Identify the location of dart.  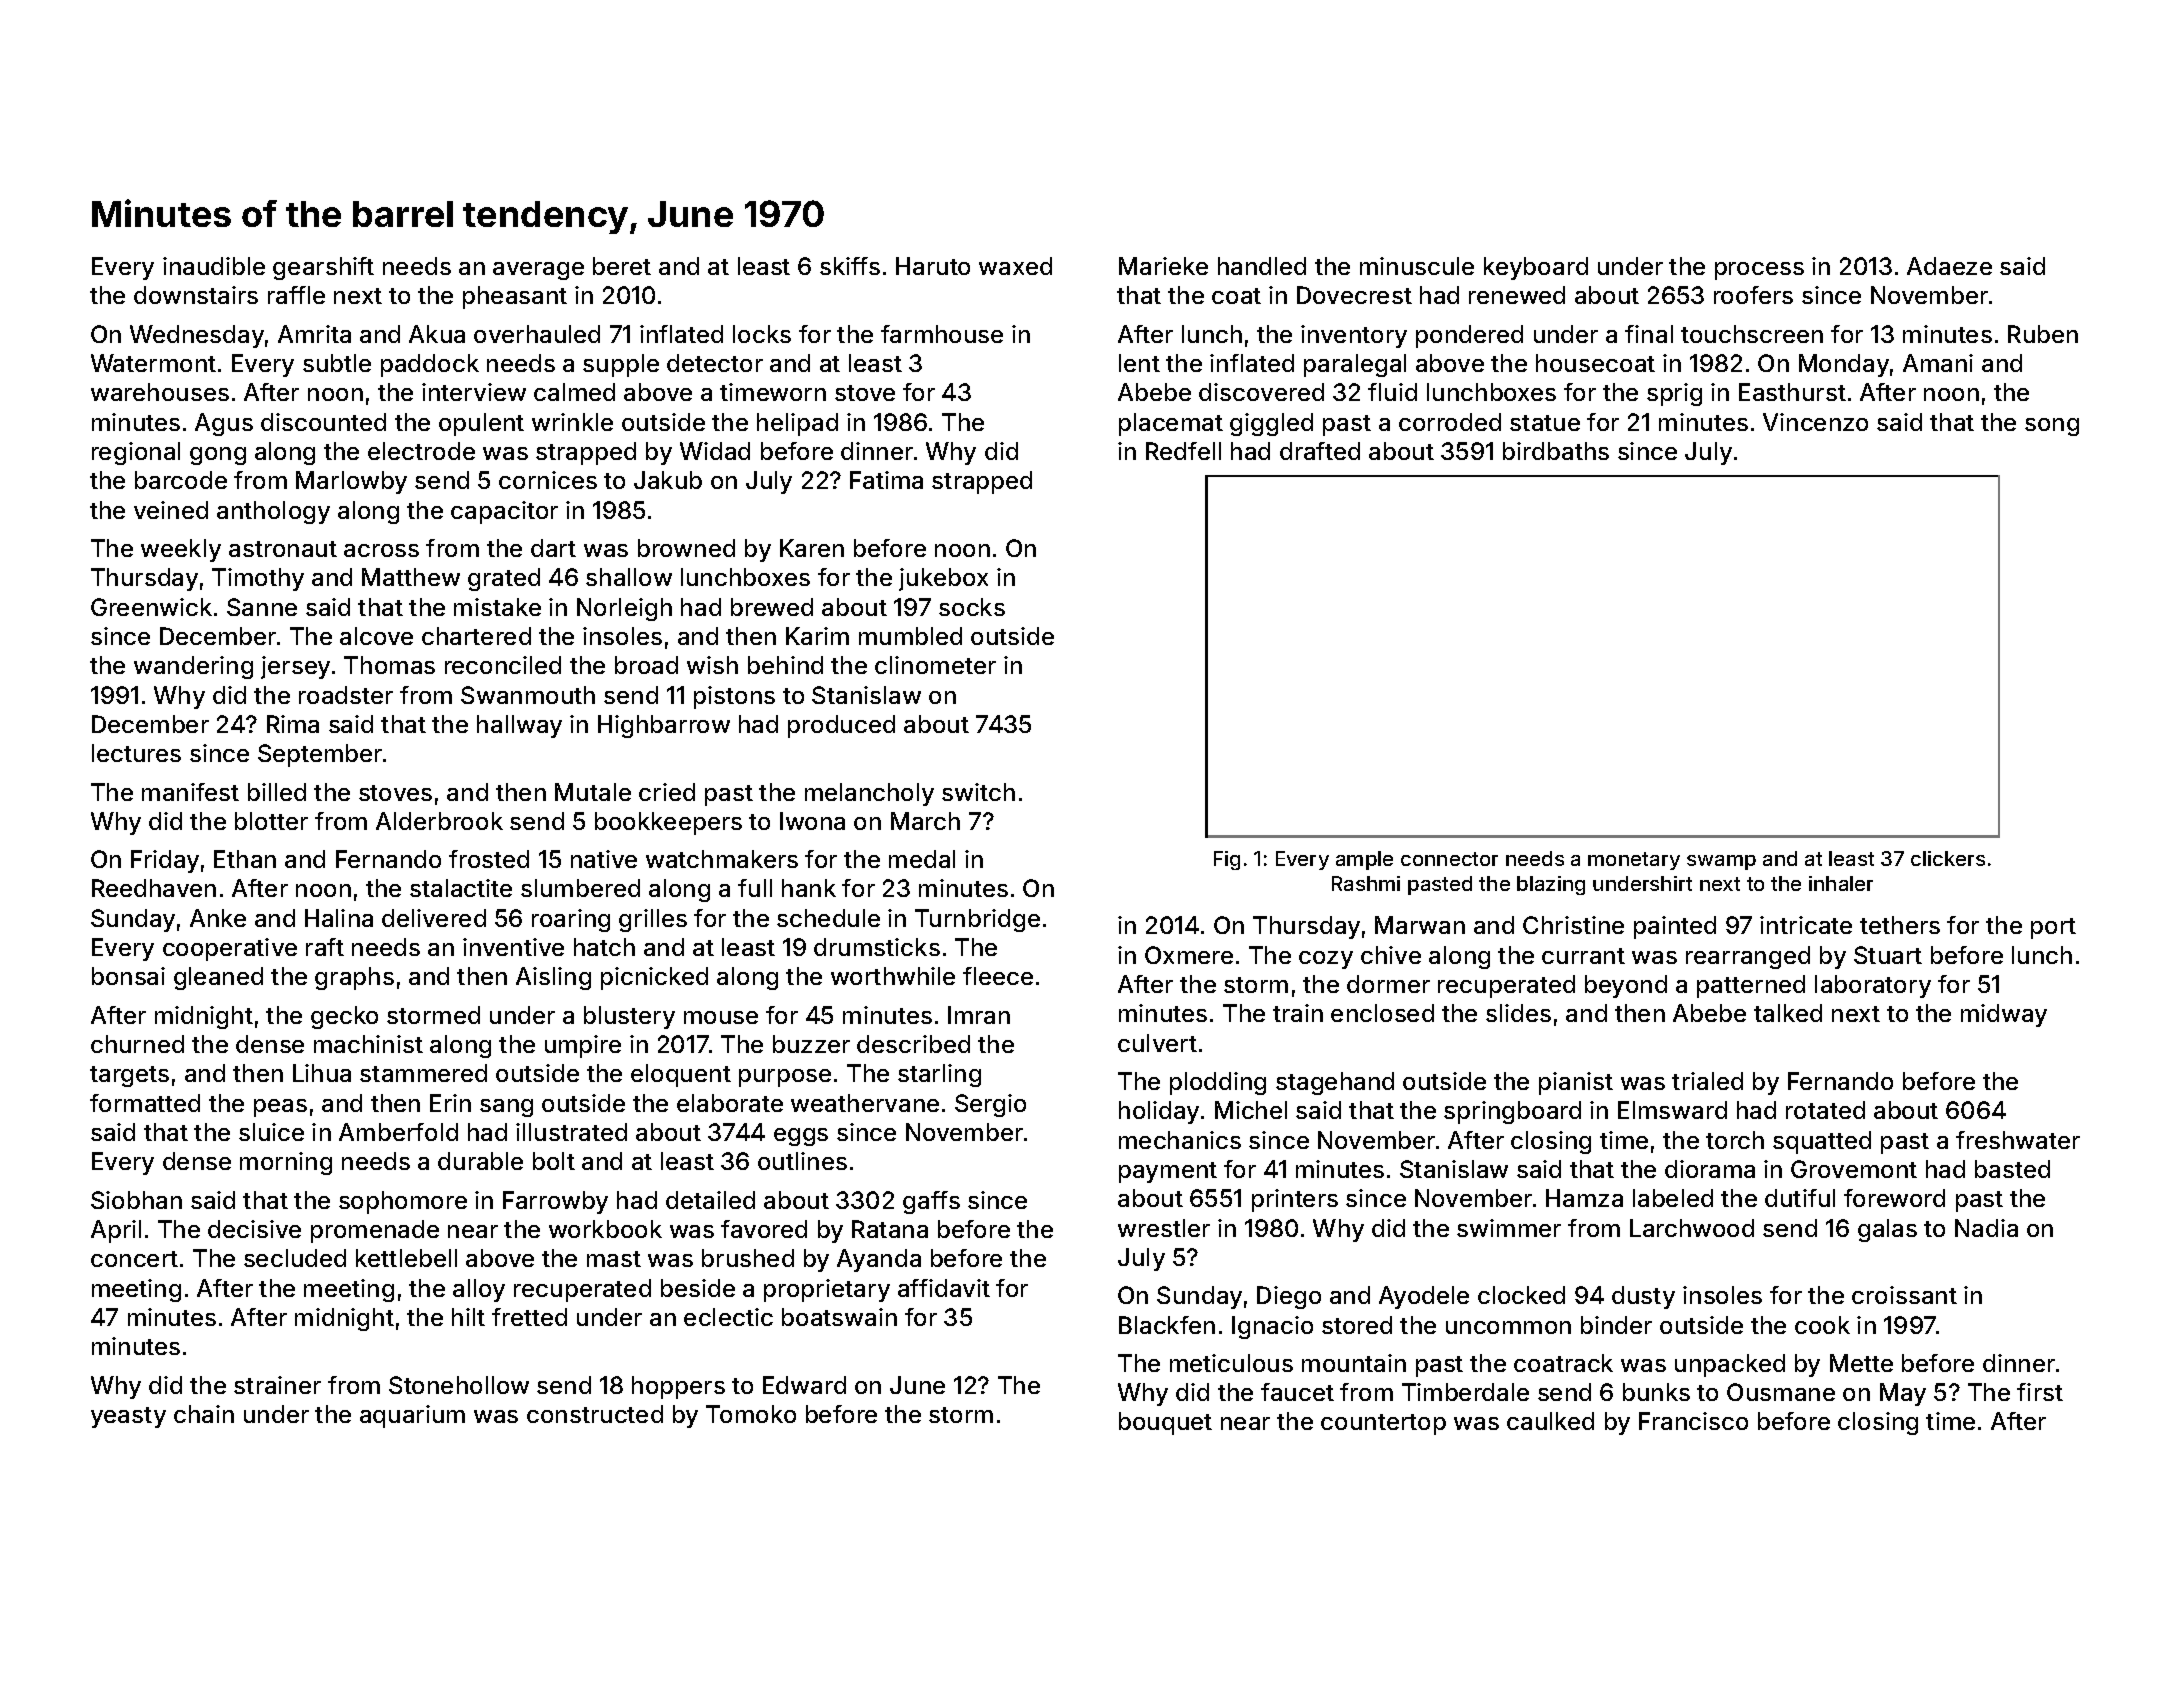
(553, 548).
